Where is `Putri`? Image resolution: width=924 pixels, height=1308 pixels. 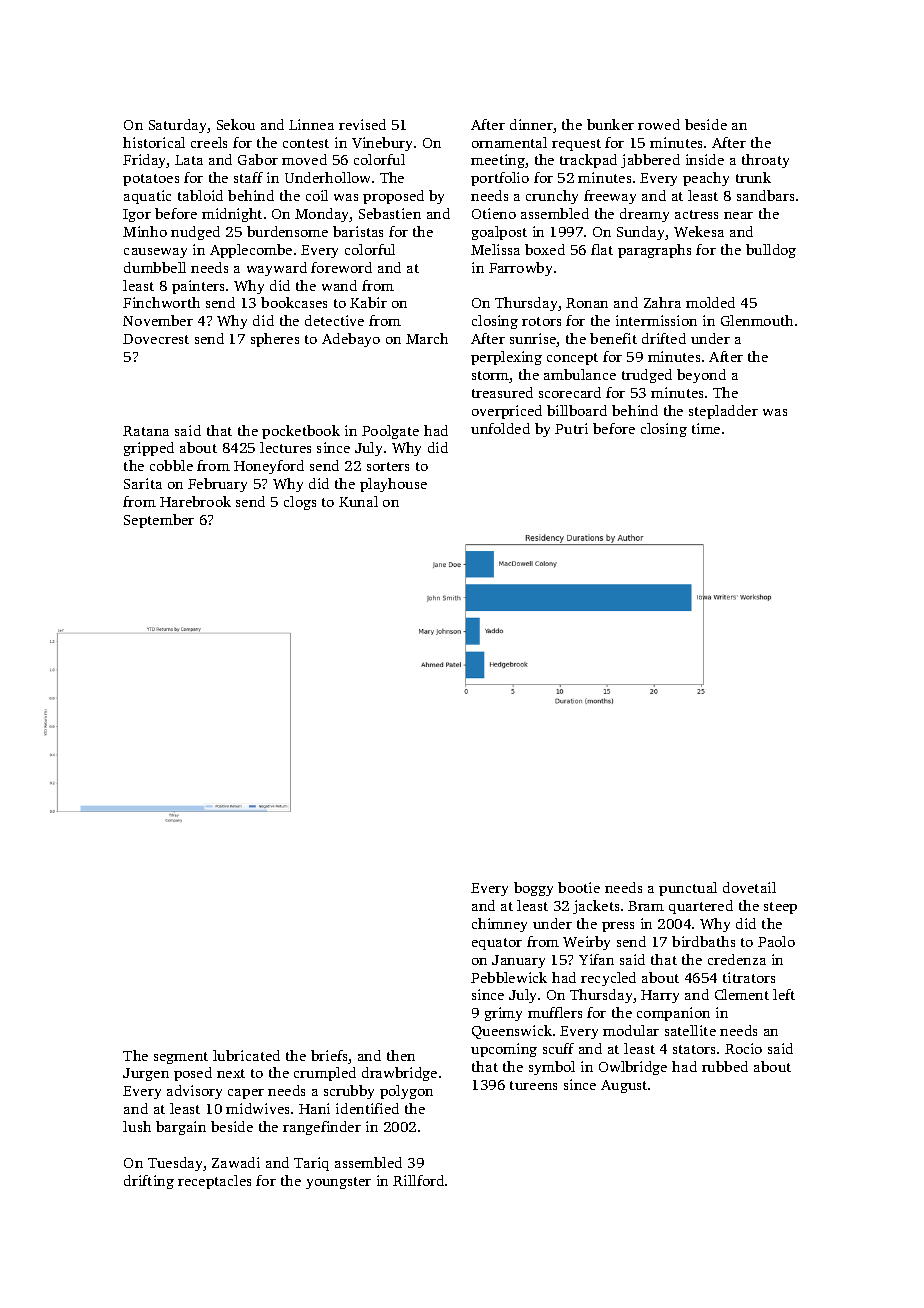 Putri is located at coordinates (571, 428).
